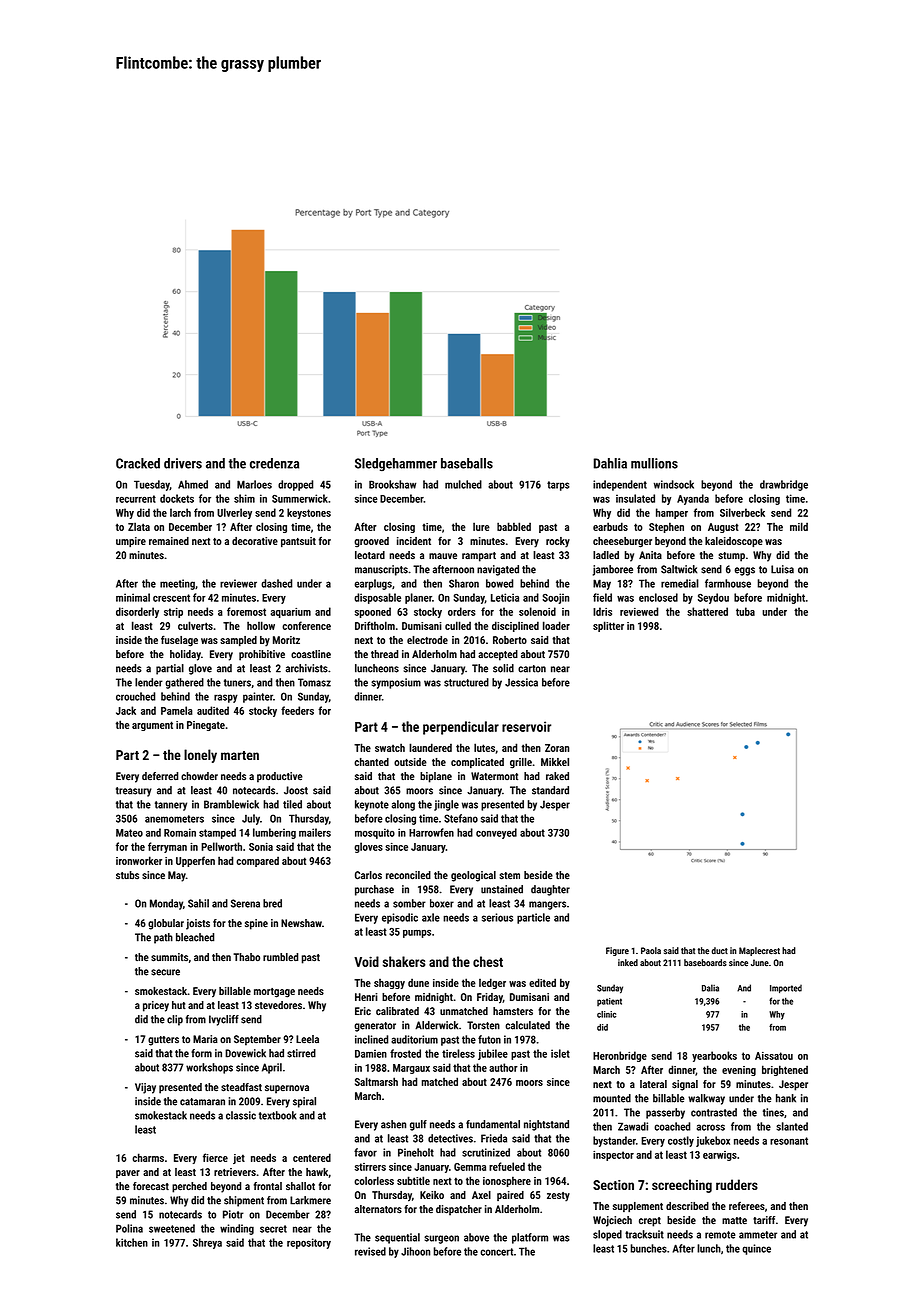  I want to click on dropped, so click(295, 485).
